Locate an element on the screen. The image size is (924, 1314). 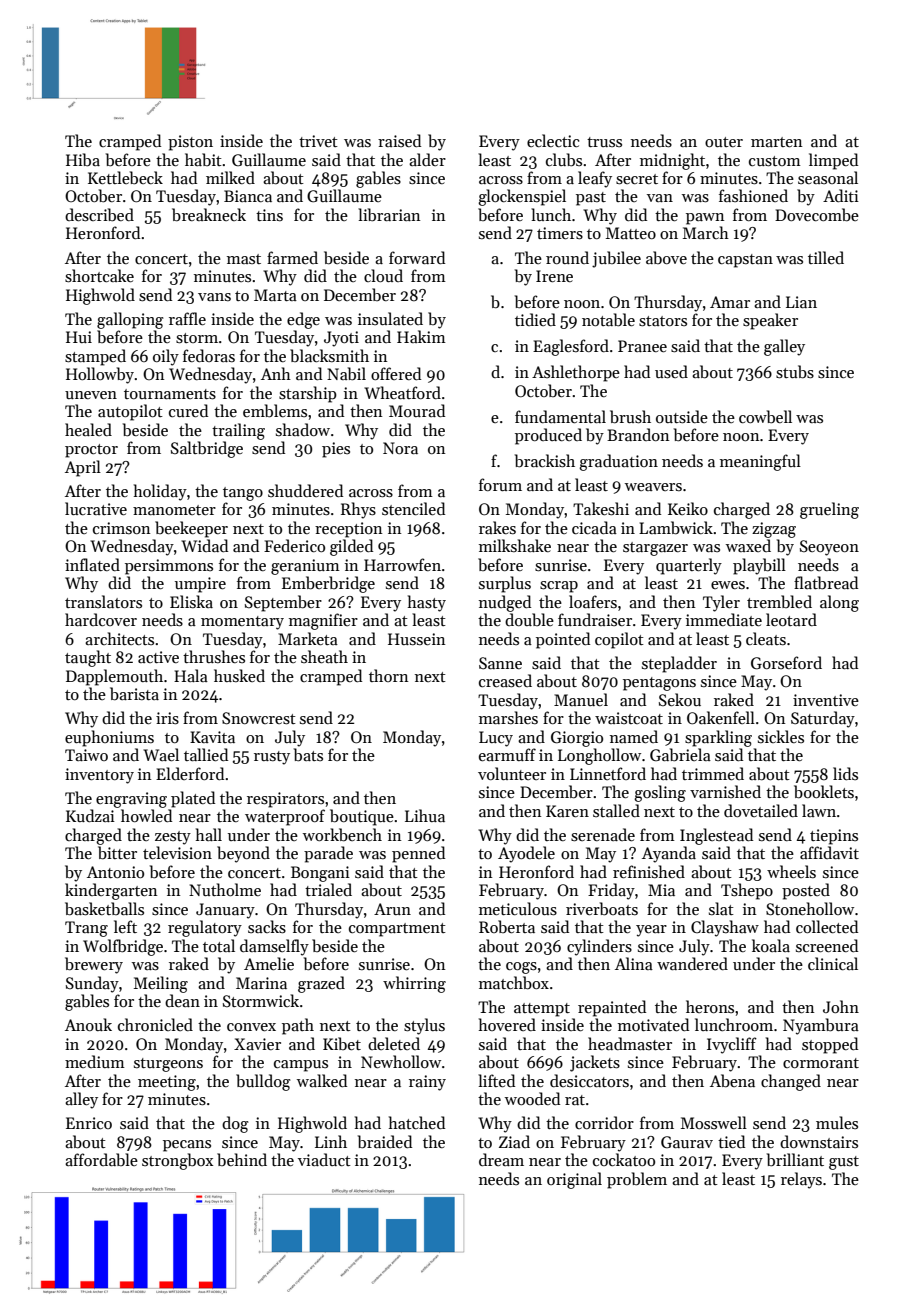
Mourad is located at coordinates (417, 410).
